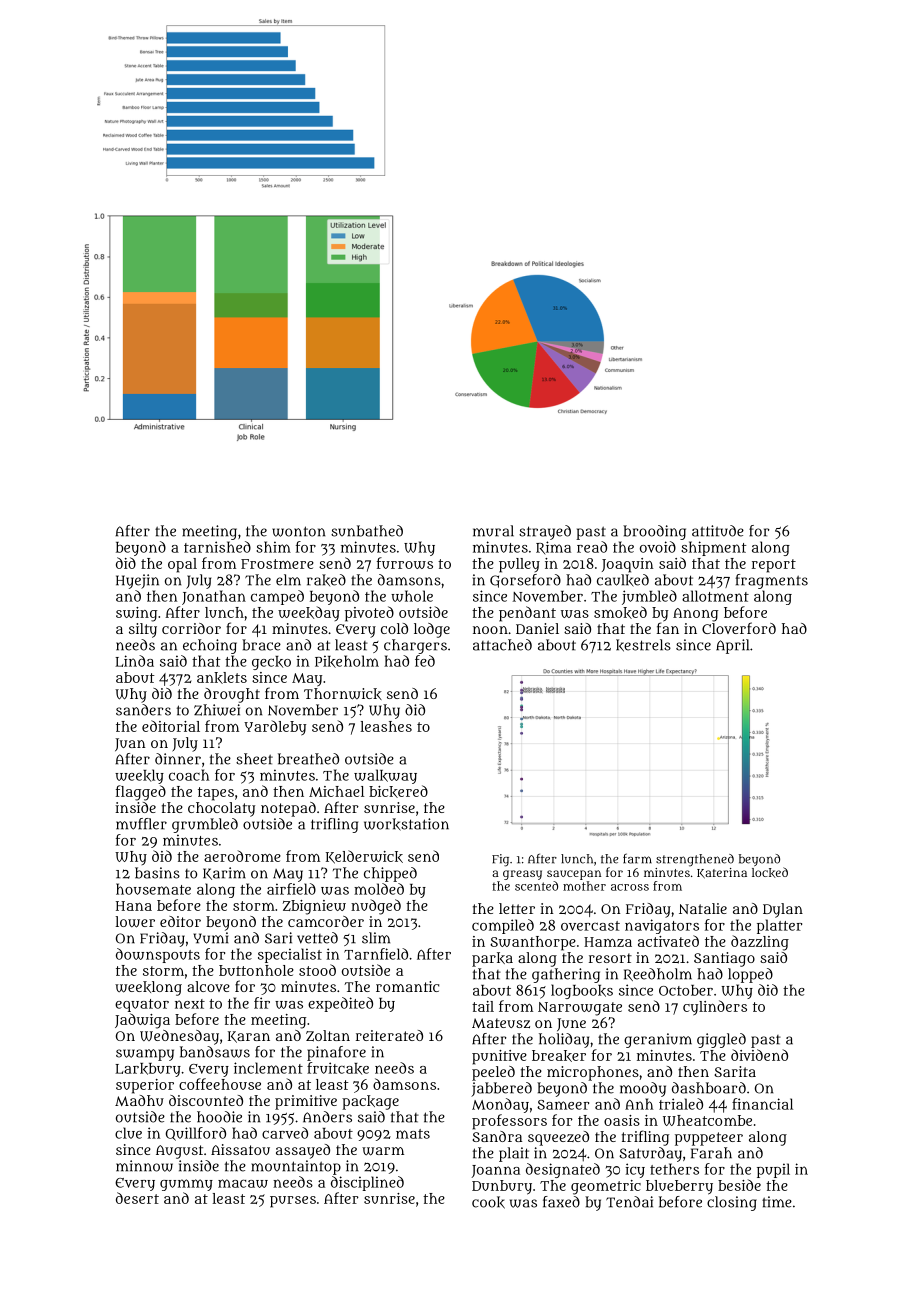 The height and width of the image is (1308, 924). What do you see at coordinates (774, 566) in the image?
I see `report` at bounding box center [774, 566].
